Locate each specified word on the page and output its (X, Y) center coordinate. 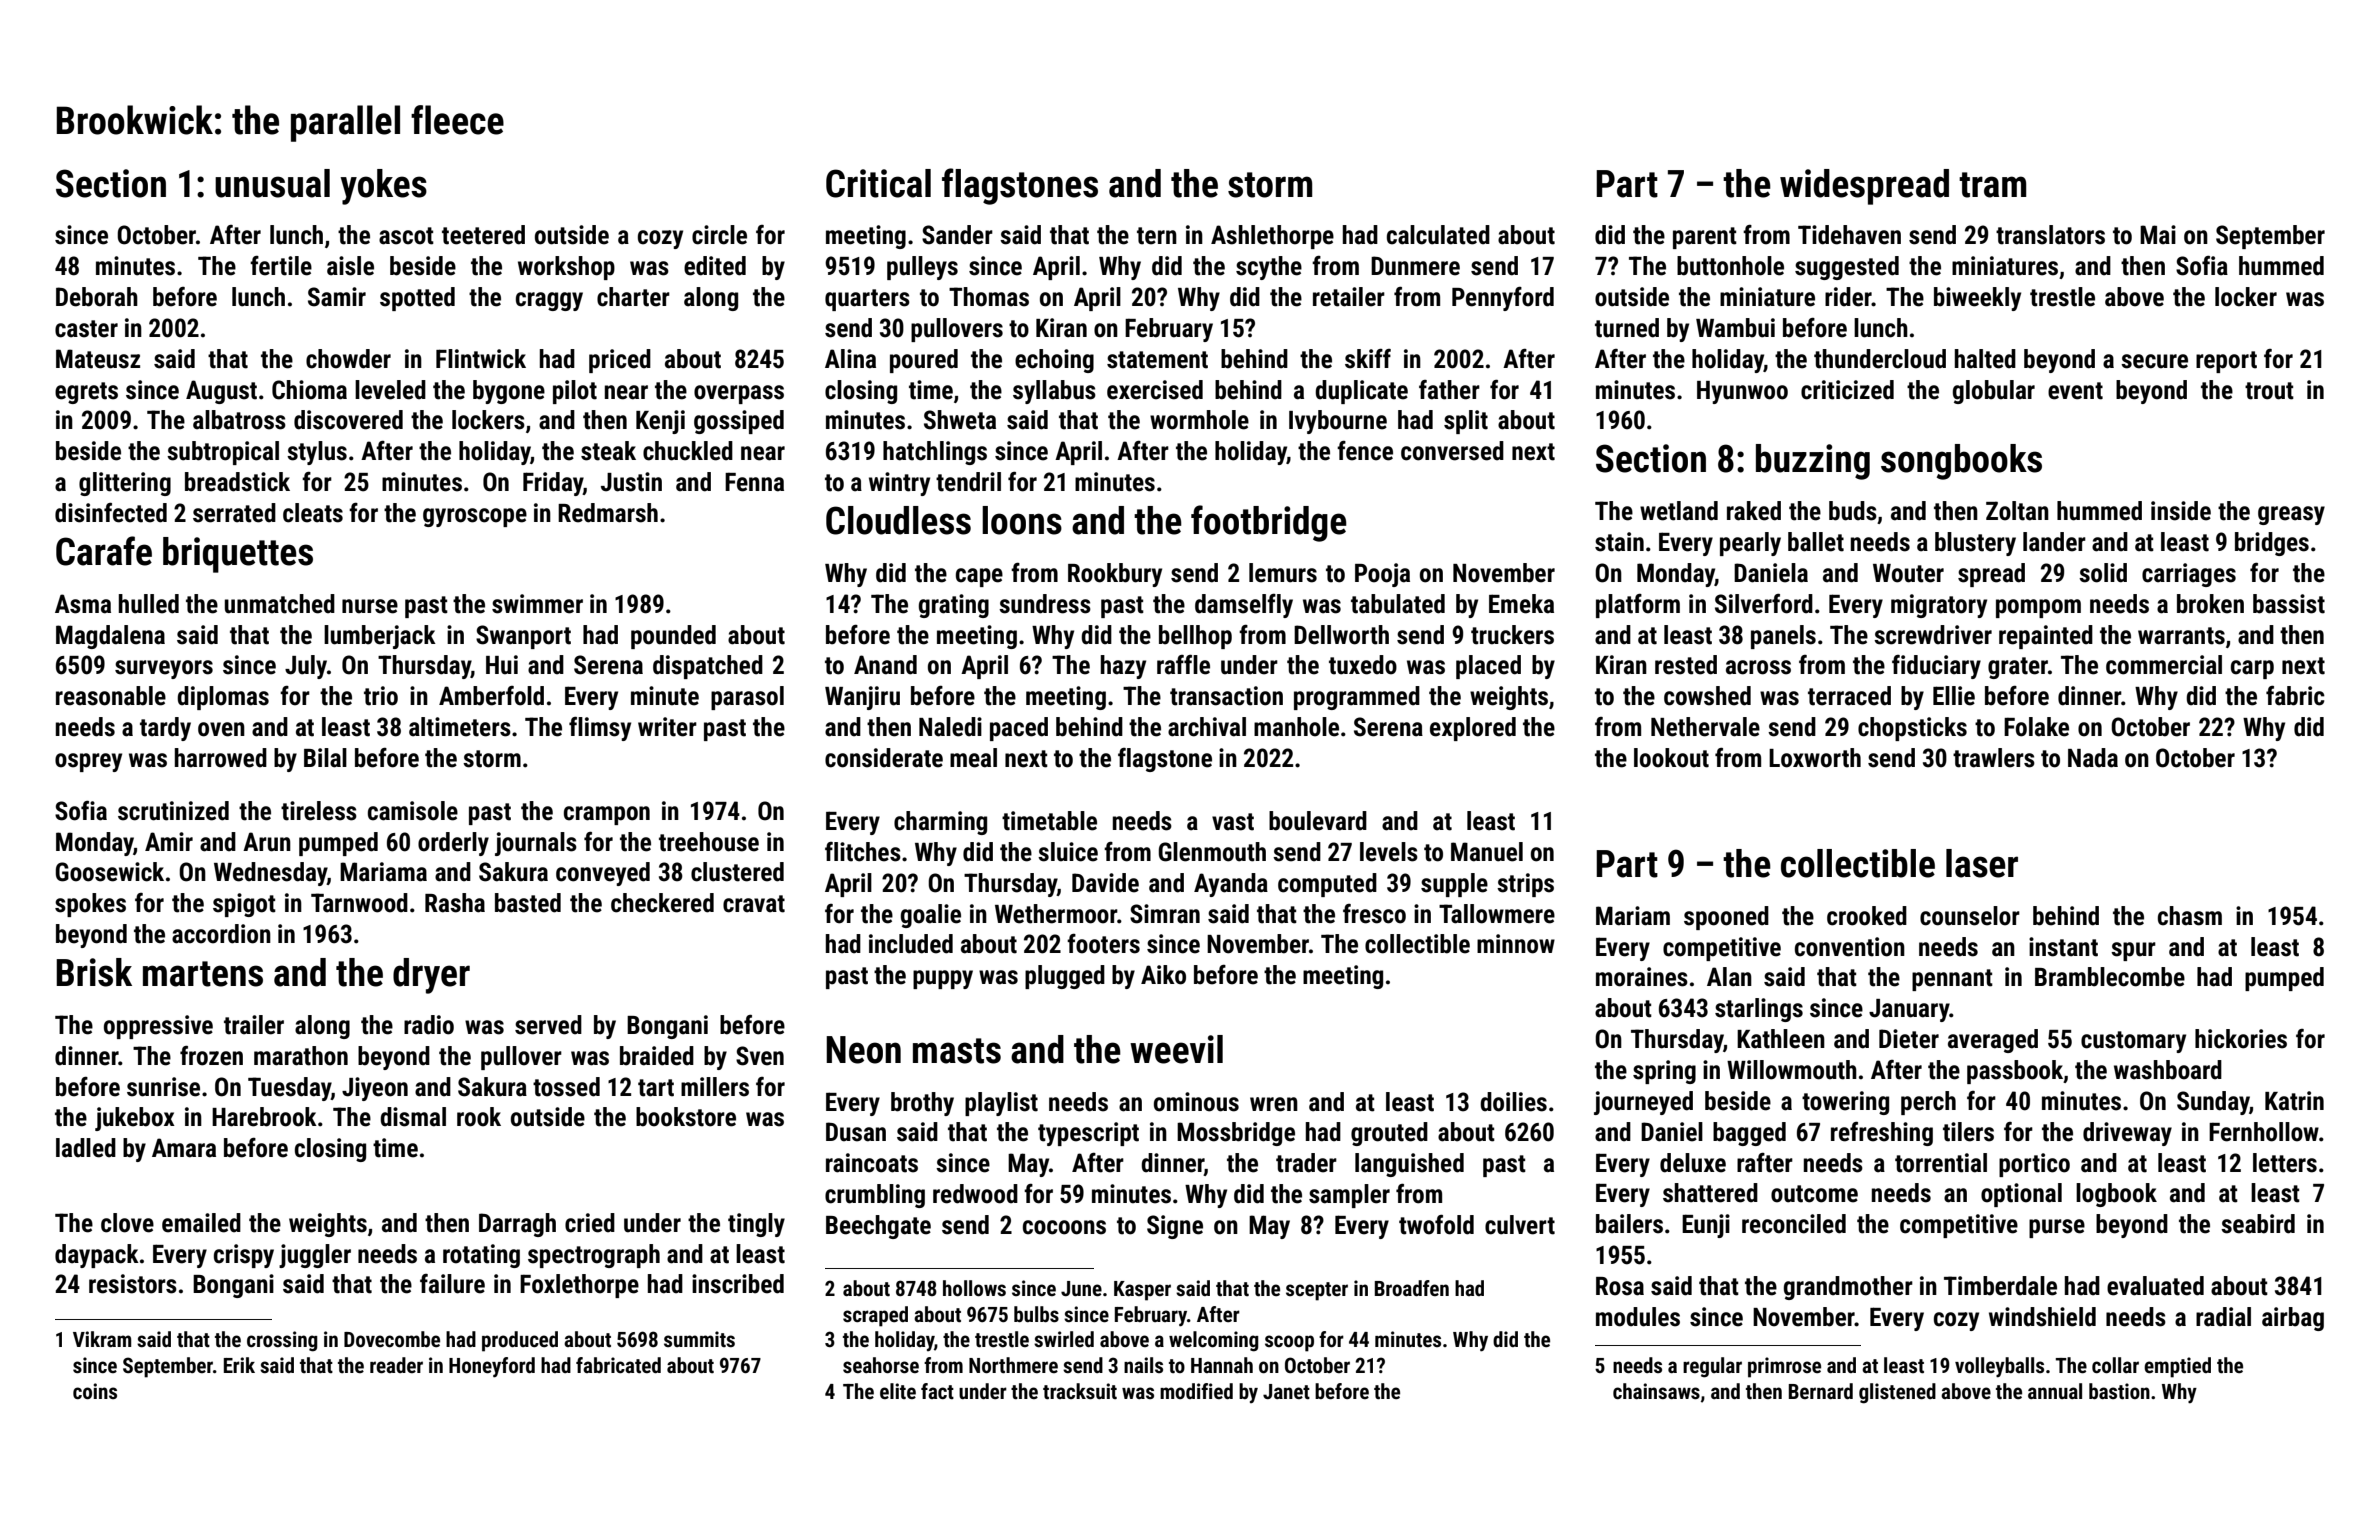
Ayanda (1231, 885)
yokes (383, 187)
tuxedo (1363, 665)
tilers (1968, 1132)
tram (1992, 185)
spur (2133, 951)
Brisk (94, 972)
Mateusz (98, 359)
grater (2018, 668)
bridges (2272, 544)
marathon (301, 1056)
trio (381, 696)
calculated (1438, 235)
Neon (863, 1050)
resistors (133, 1284)
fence (1365, 451)
